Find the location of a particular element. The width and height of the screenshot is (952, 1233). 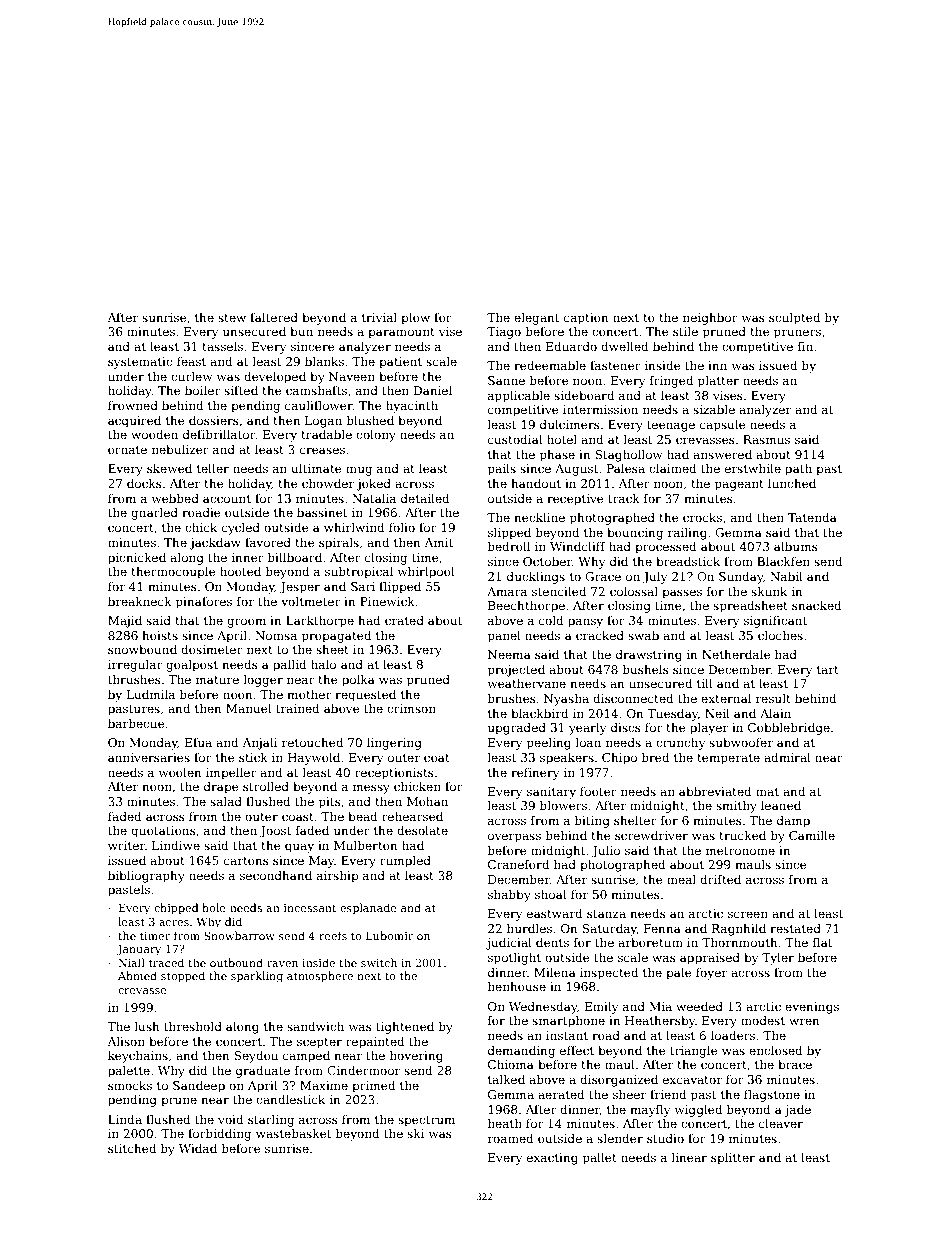

stew is located at coordinates (232, 318).
